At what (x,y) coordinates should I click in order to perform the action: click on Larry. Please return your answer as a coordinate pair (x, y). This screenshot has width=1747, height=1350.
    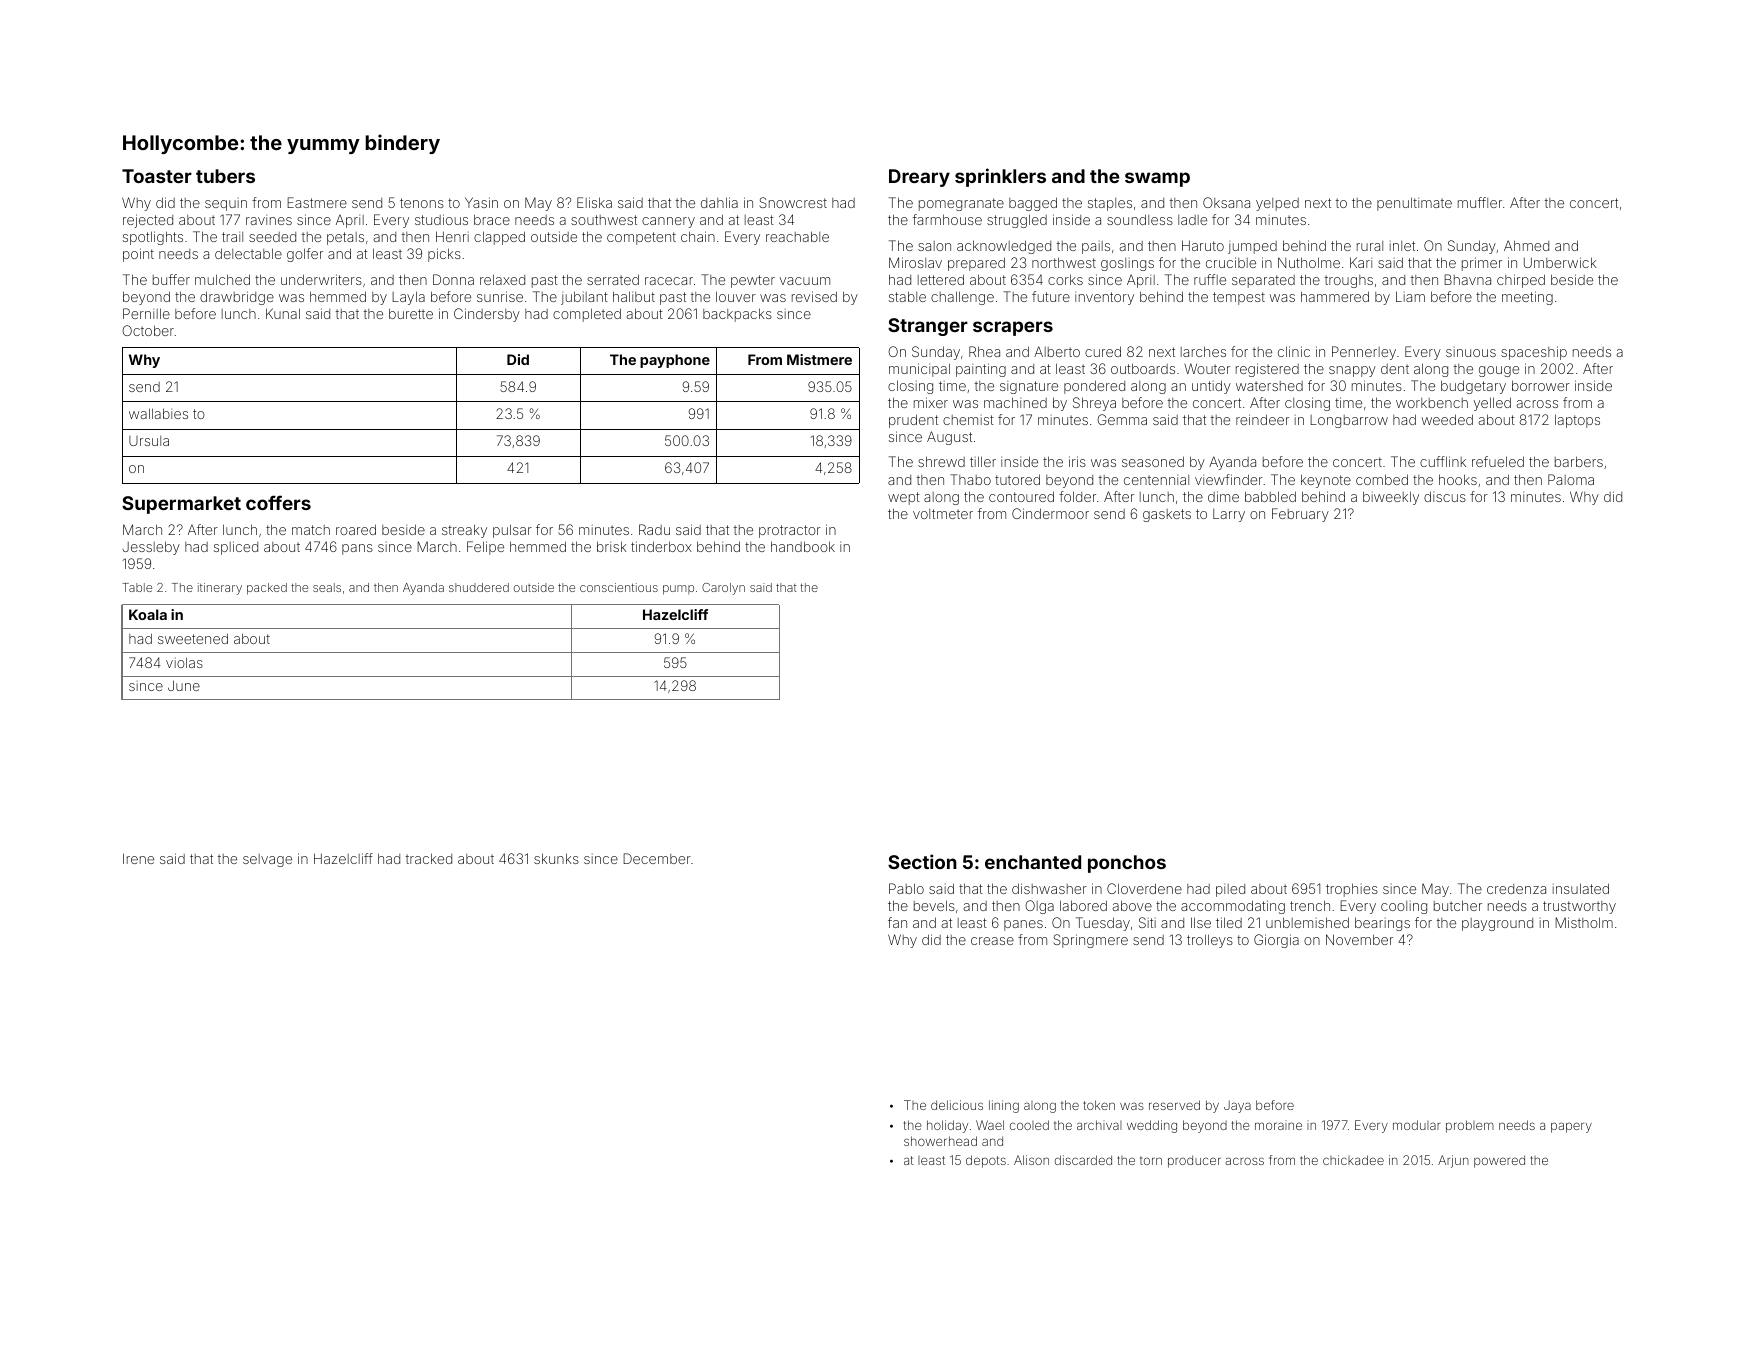
    Looking at the image, I should click on (1229, 515).
